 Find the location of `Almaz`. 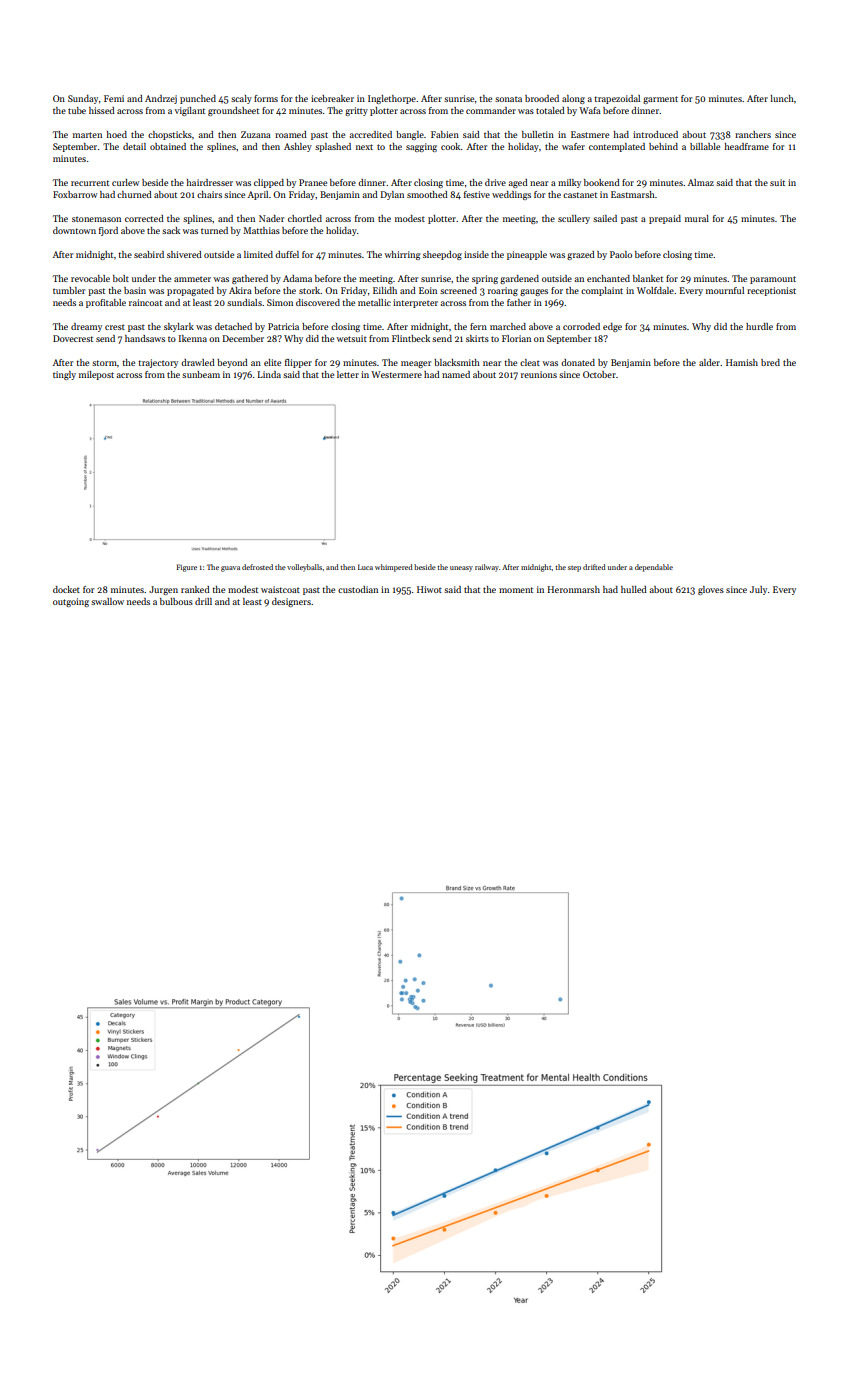

Almaz is located at coordinates (701, 182).
